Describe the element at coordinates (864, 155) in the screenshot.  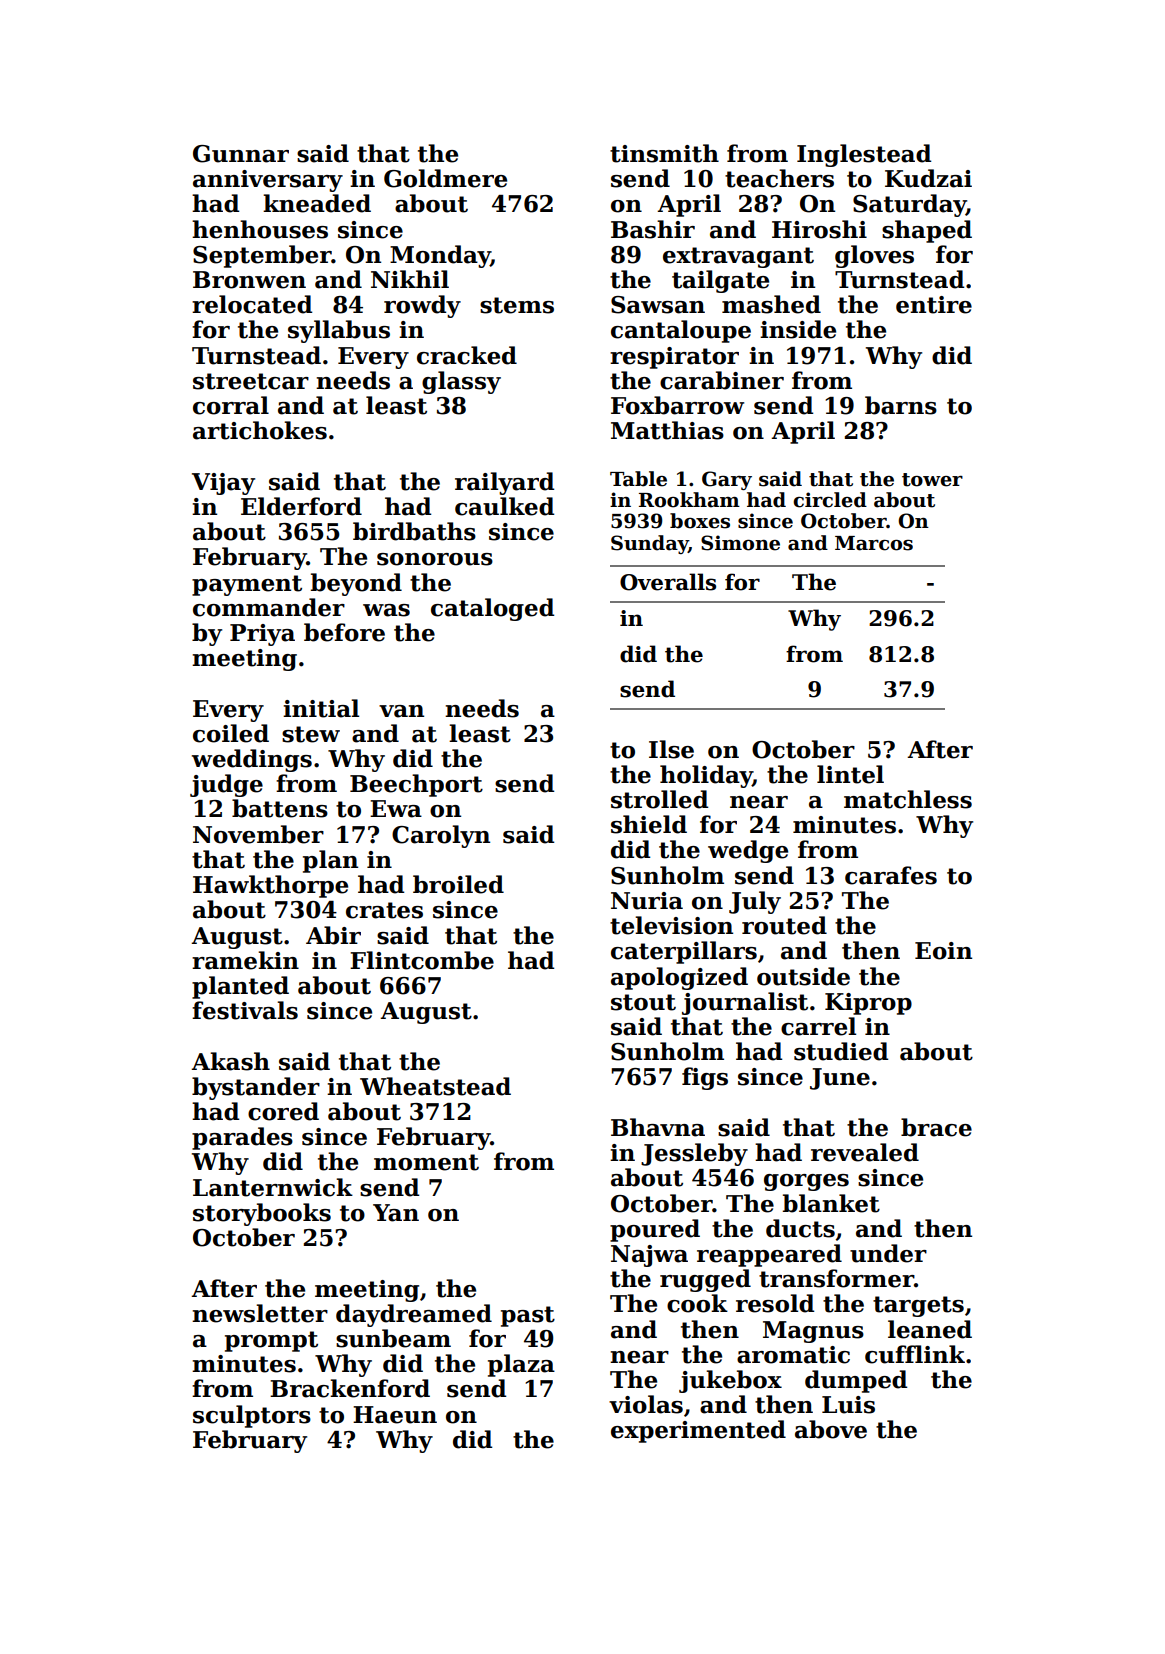
I see `Inglestead` at that location.
